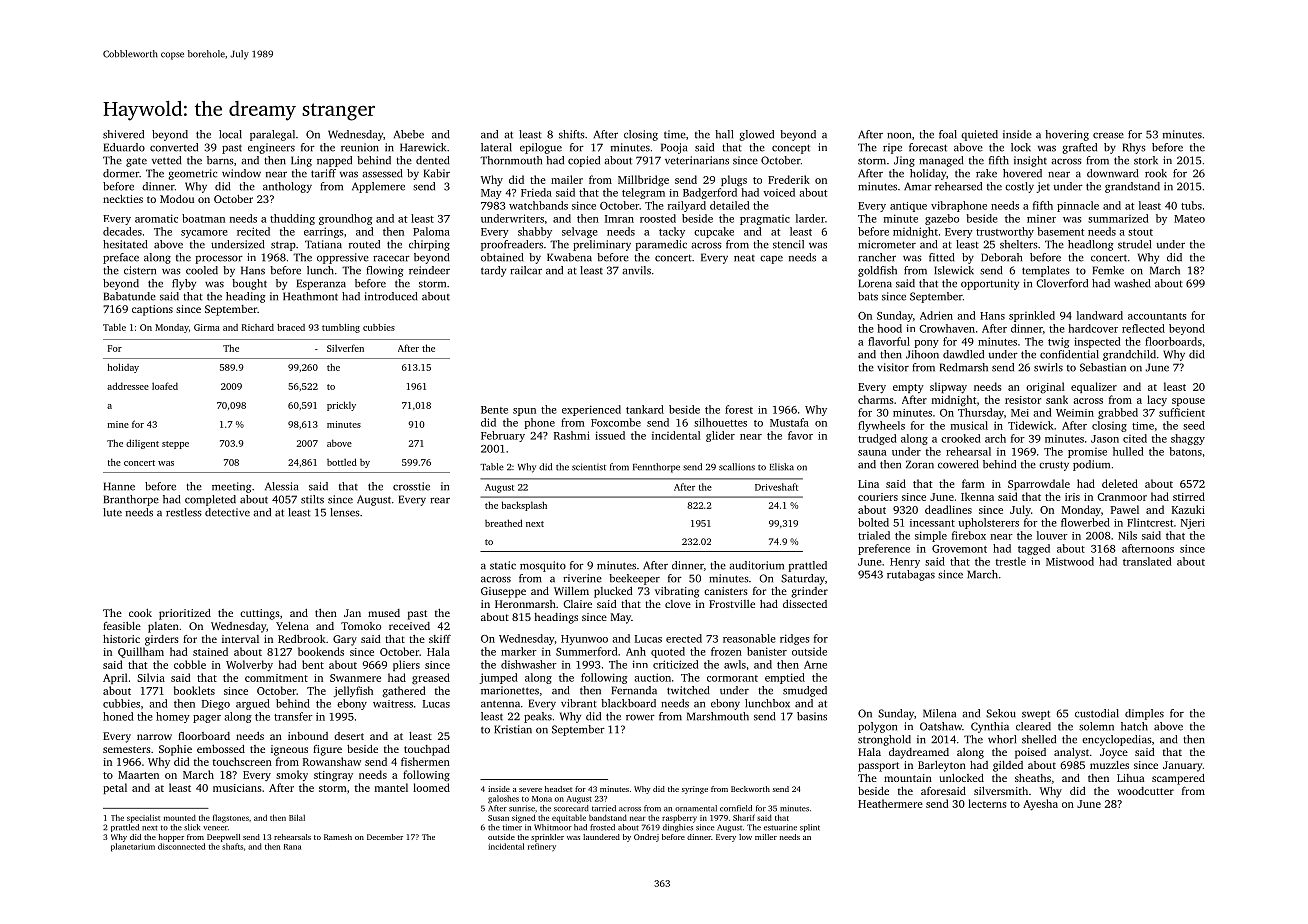 This page has width=1308, height=924. I want to click on gilded, so click(1008, 766).
